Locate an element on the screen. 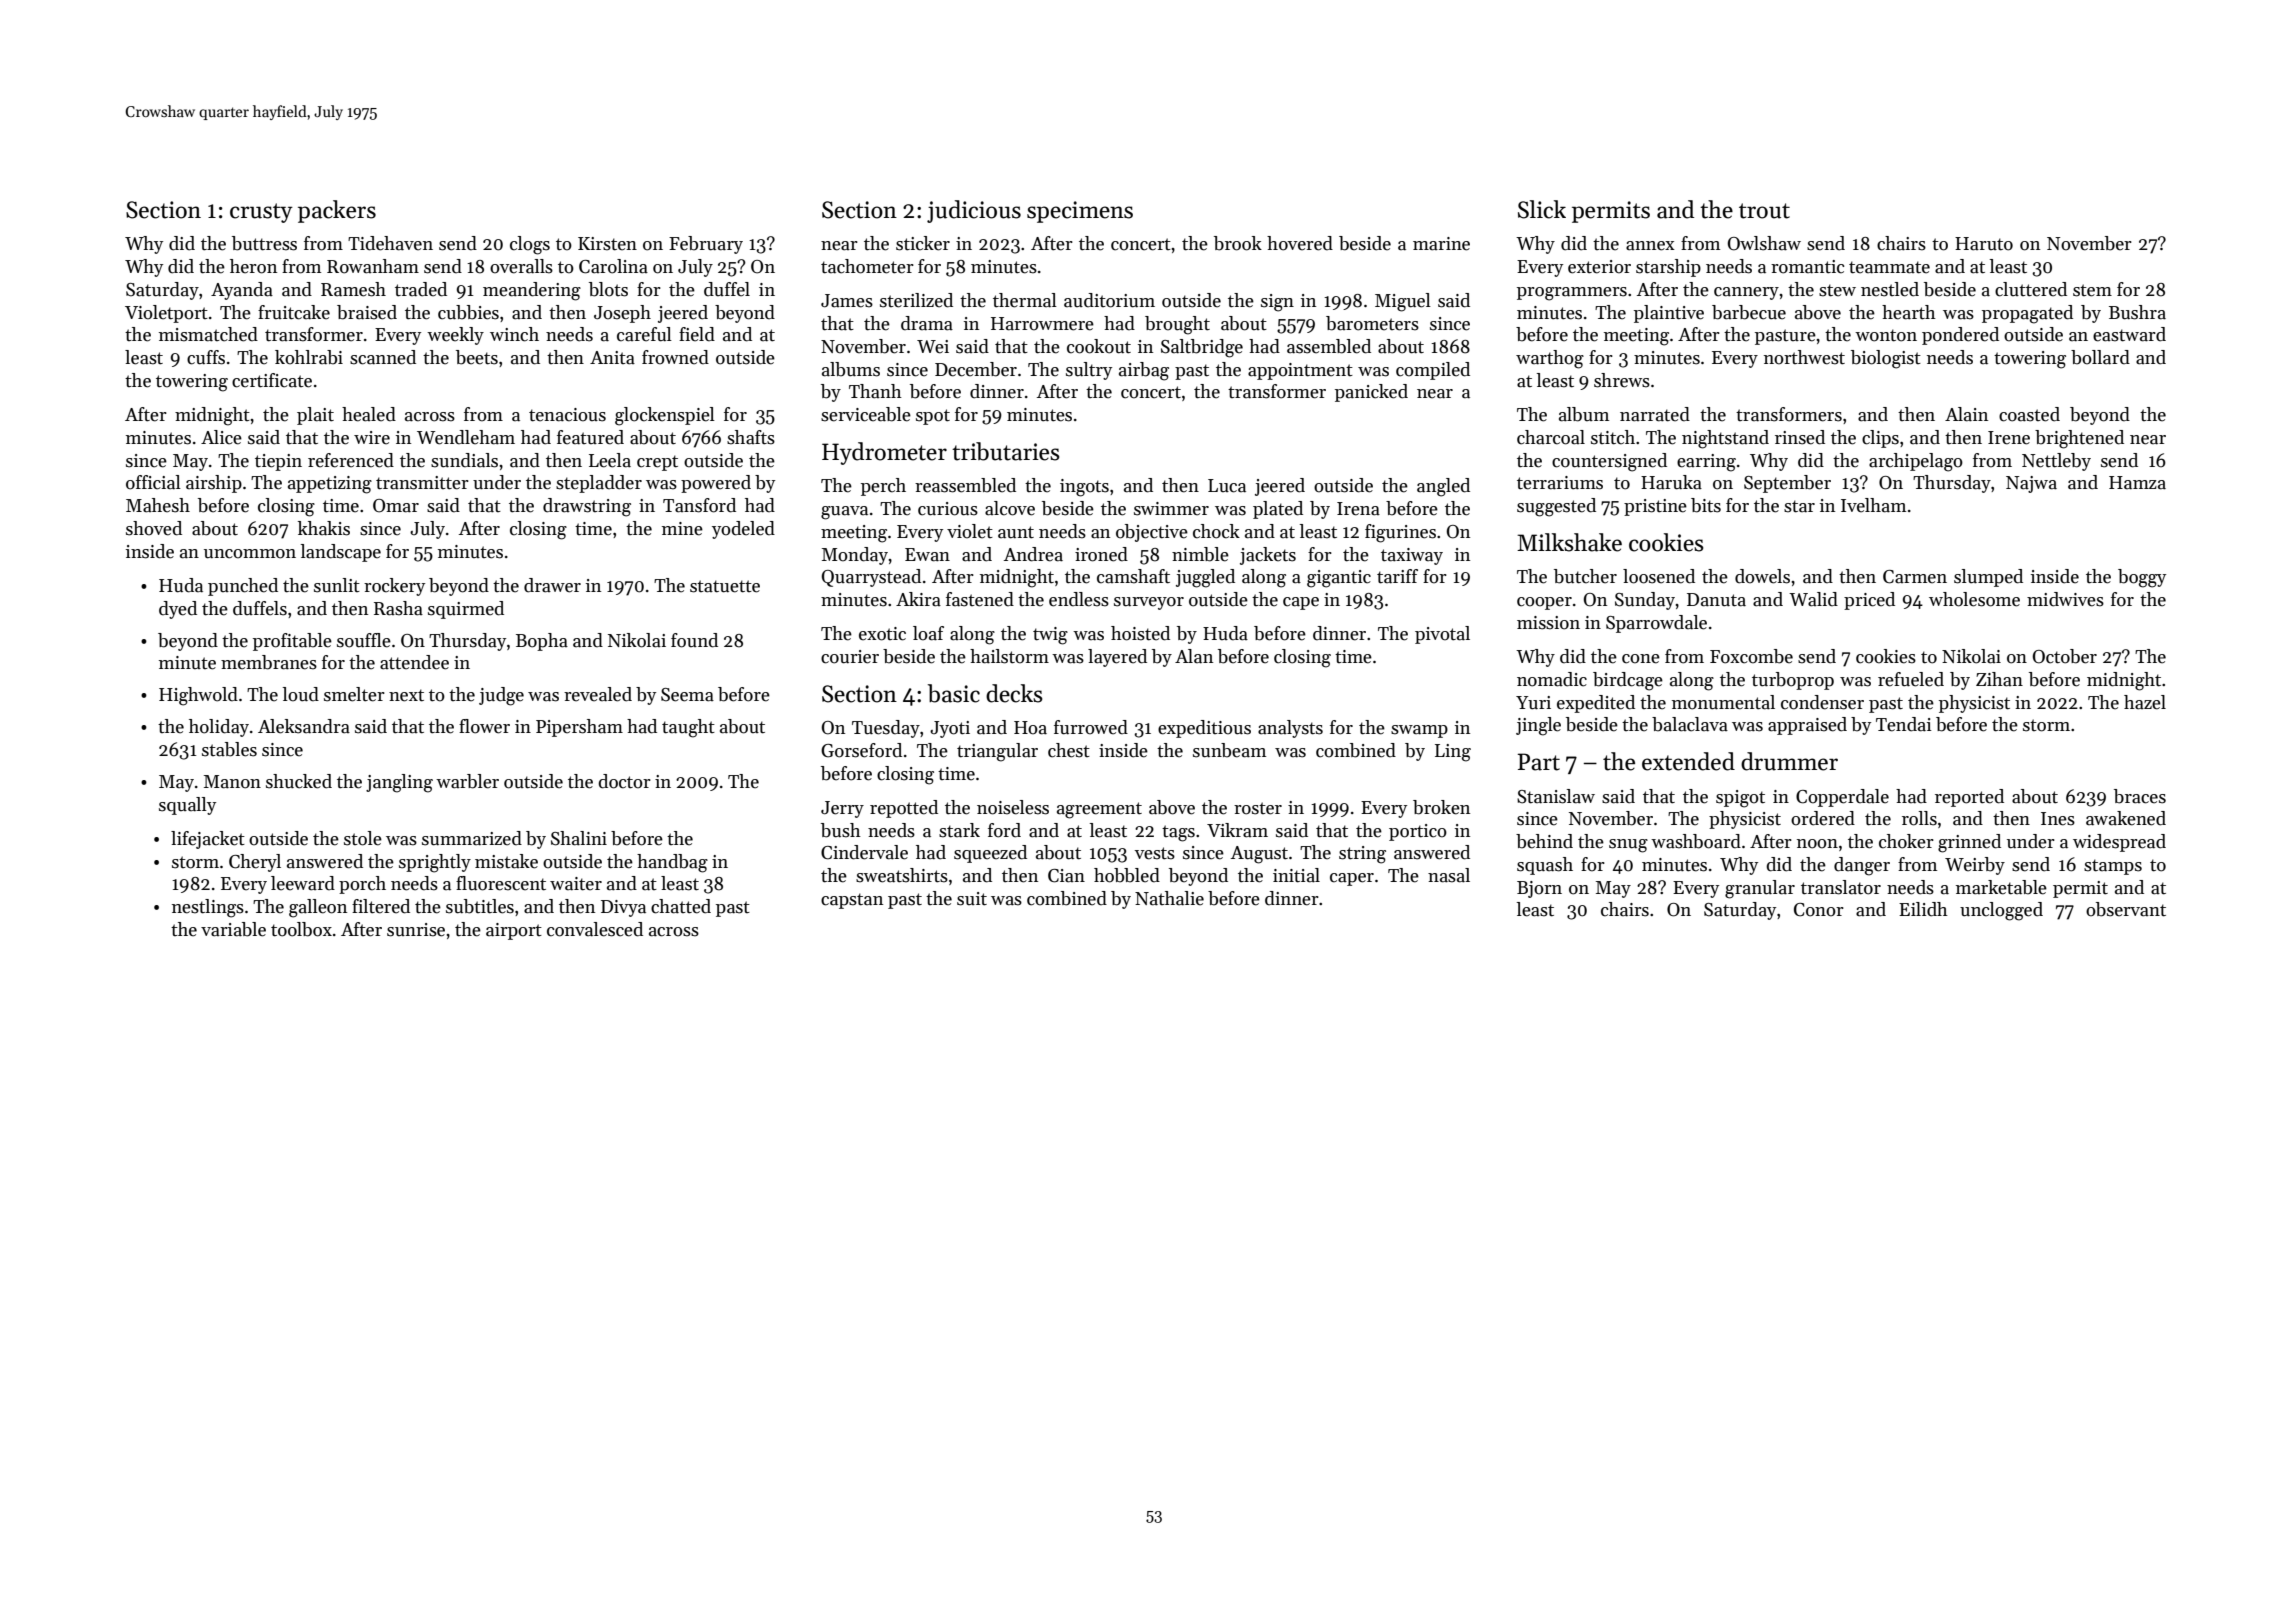  convalesced is located at coordinates (595, 929).
